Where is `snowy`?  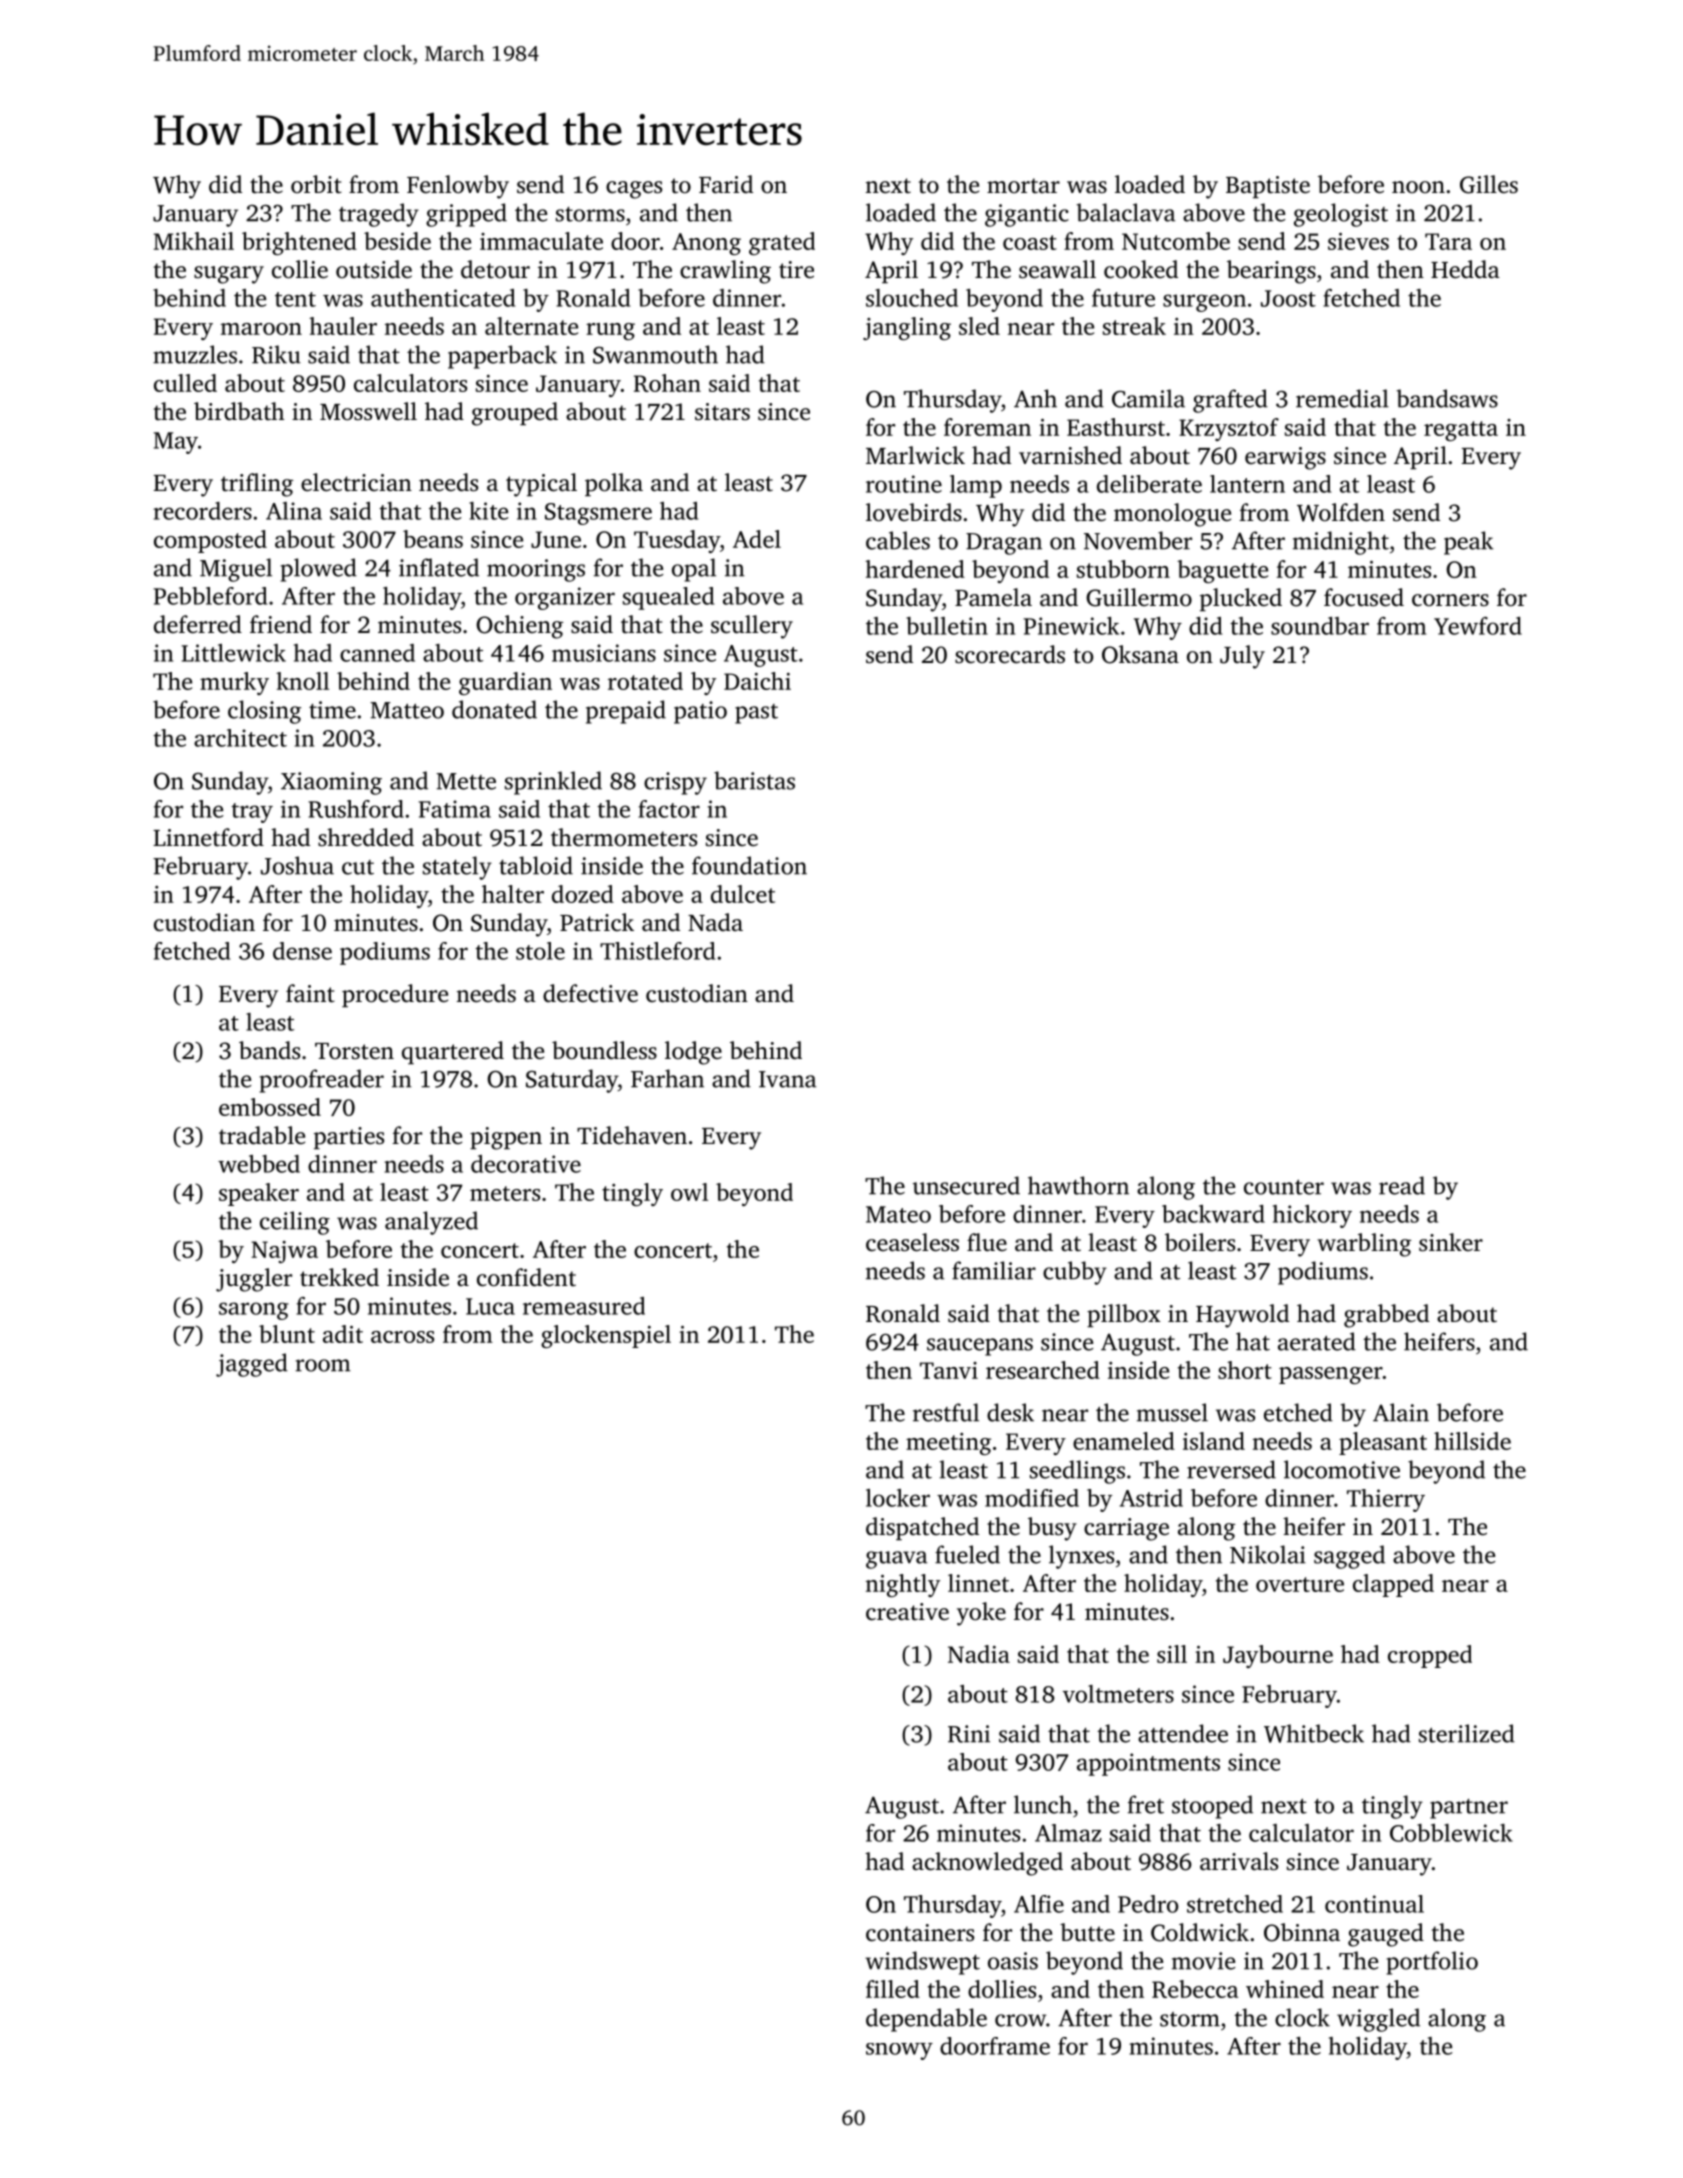 snowy is located at coordinates (899, 2051).
